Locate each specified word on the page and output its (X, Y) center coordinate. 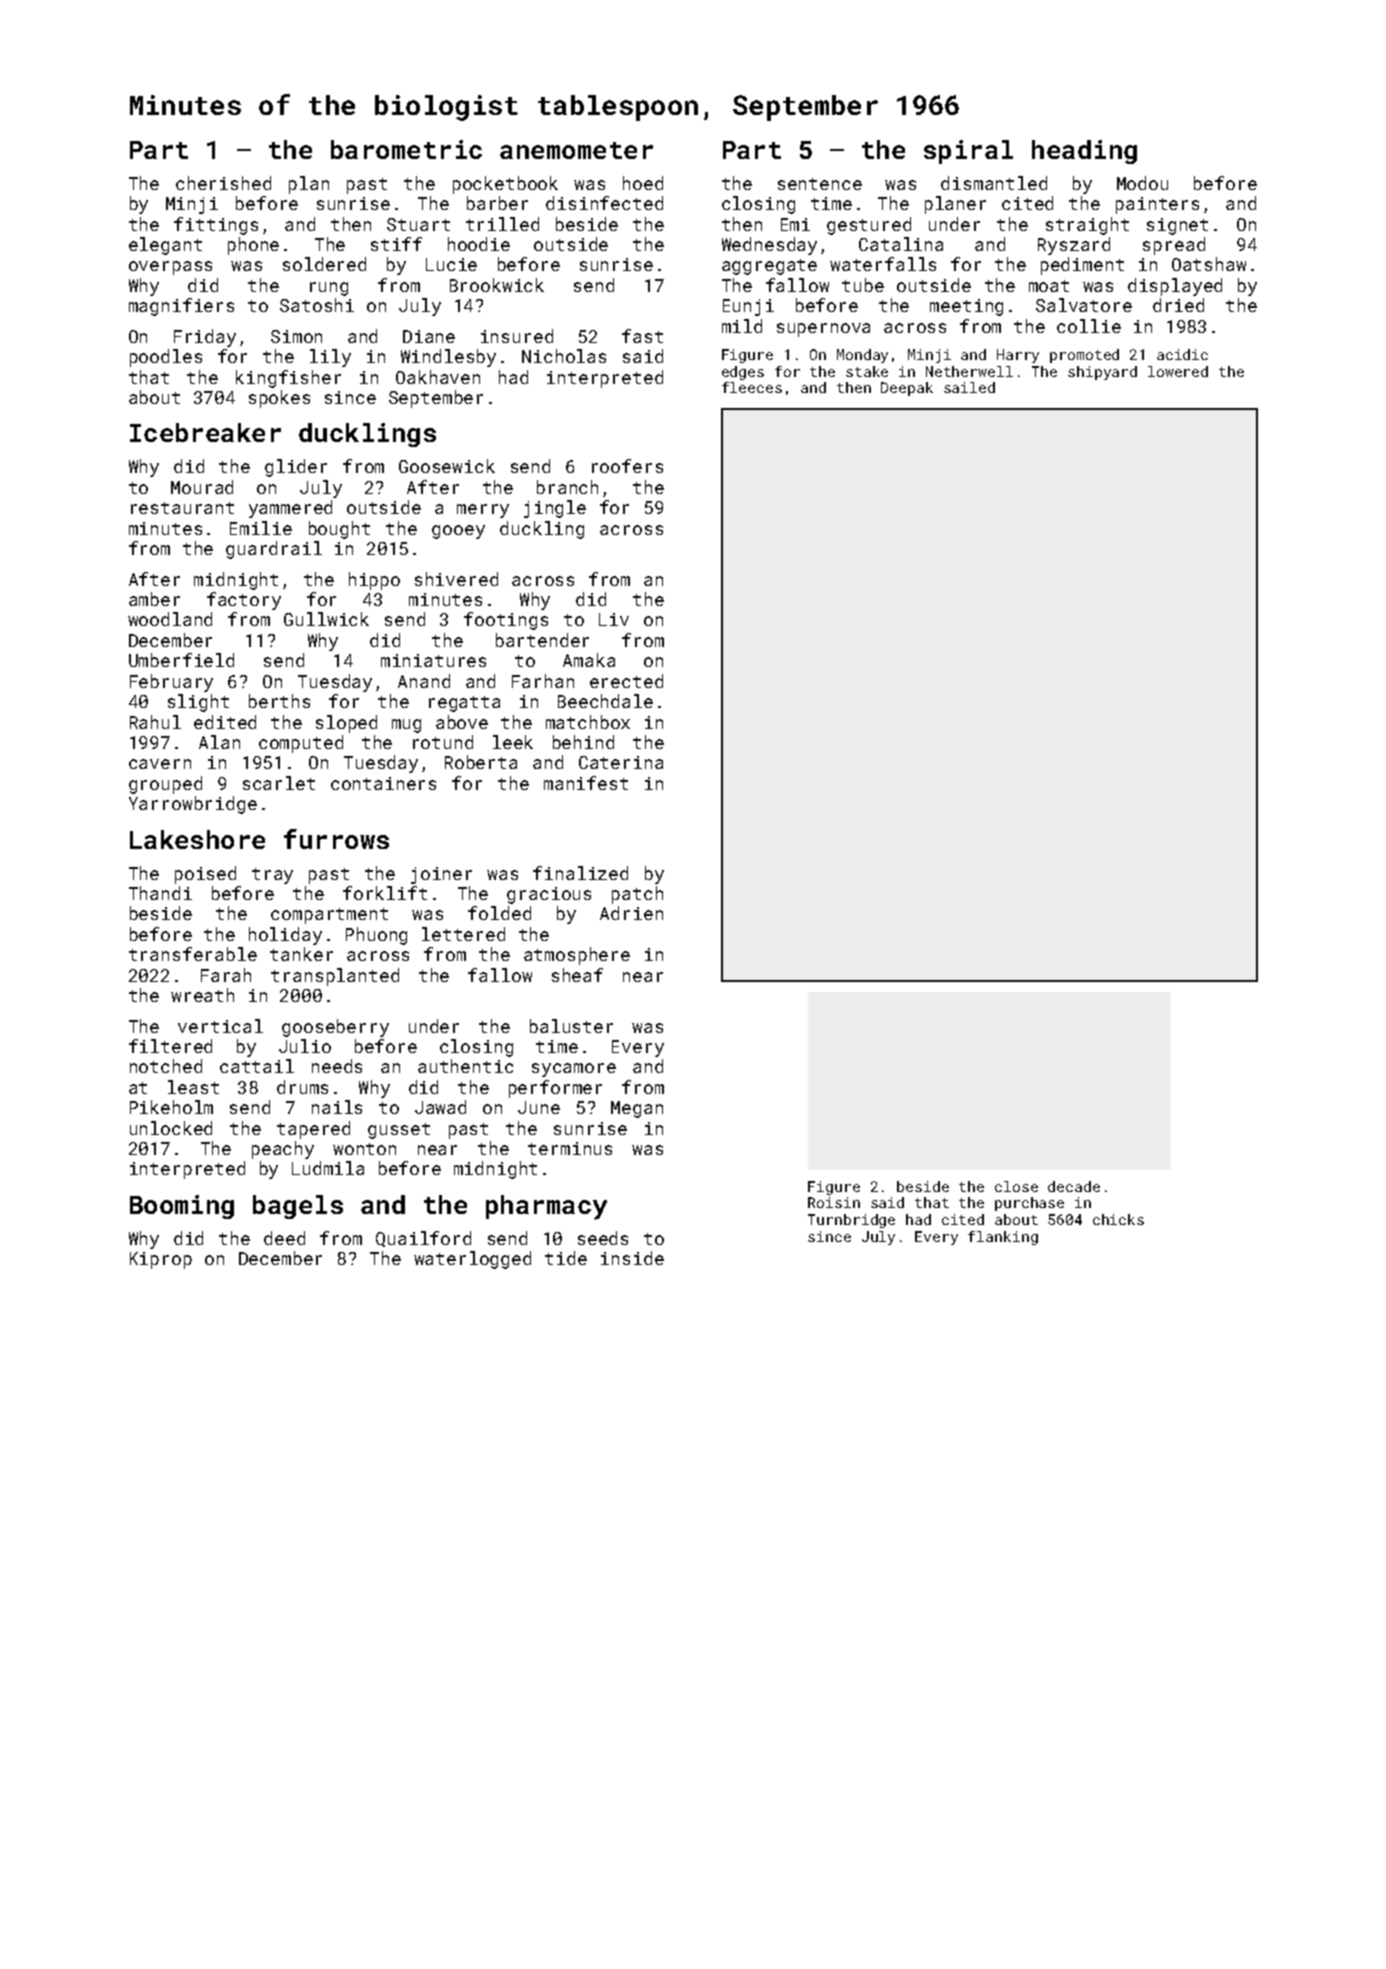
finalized (580, 873)
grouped (165, 785)
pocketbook (505, 185)
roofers (627, 466)
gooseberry (335, 1028)
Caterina (621, 762)
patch (637, 895)
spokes (279, 399)
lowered (1178, 371)
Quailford (423, 1239)
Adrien (631, 913)
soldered (324, 264)
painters (1157, 205)
